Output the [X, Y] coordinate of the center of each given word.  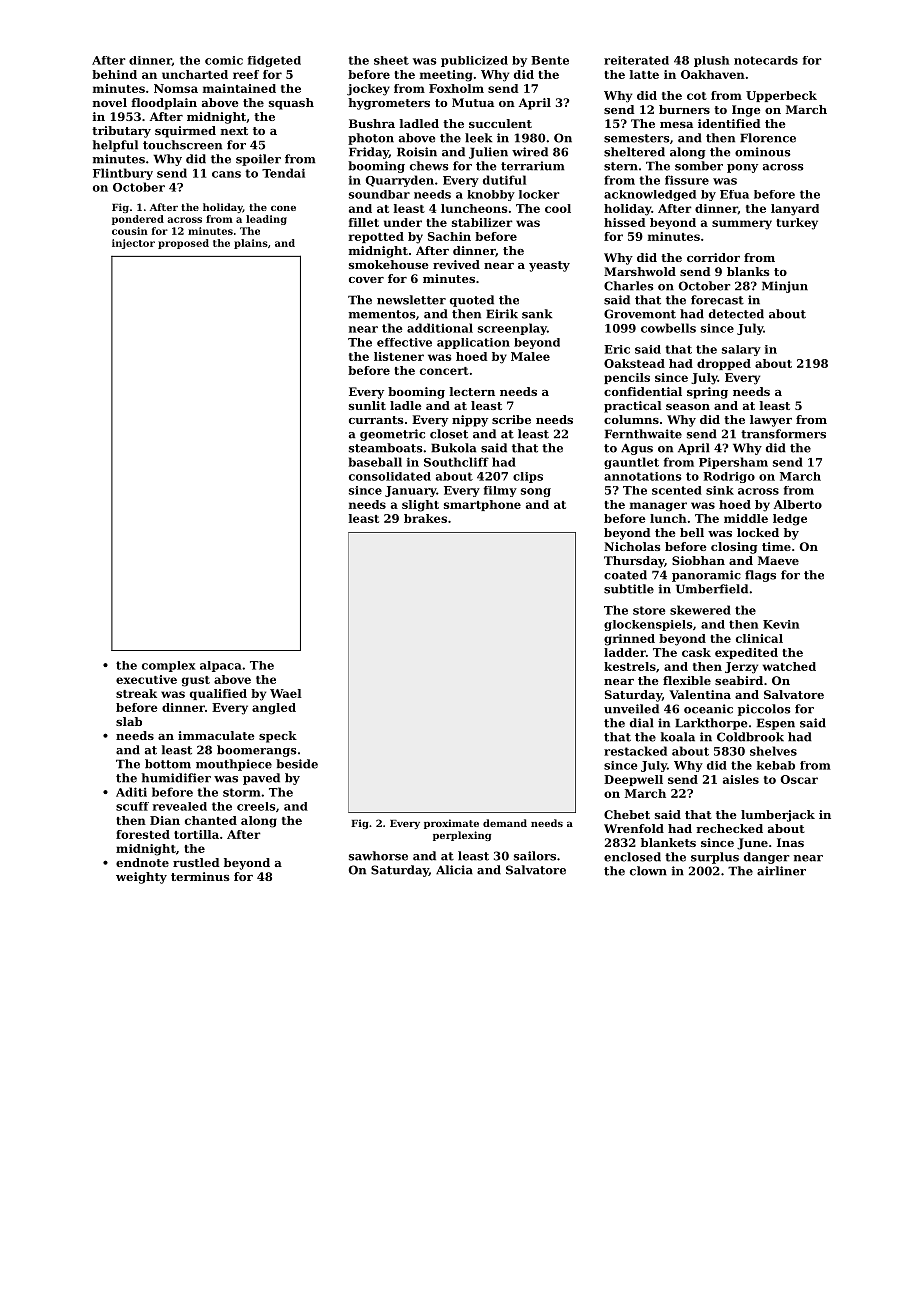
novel [110, 102]
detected [736, 314]
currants [376, 420]
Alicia [454, 870]
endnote [142, 862]
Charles [629, 286]
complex [169, 666]
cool [558, 208]
